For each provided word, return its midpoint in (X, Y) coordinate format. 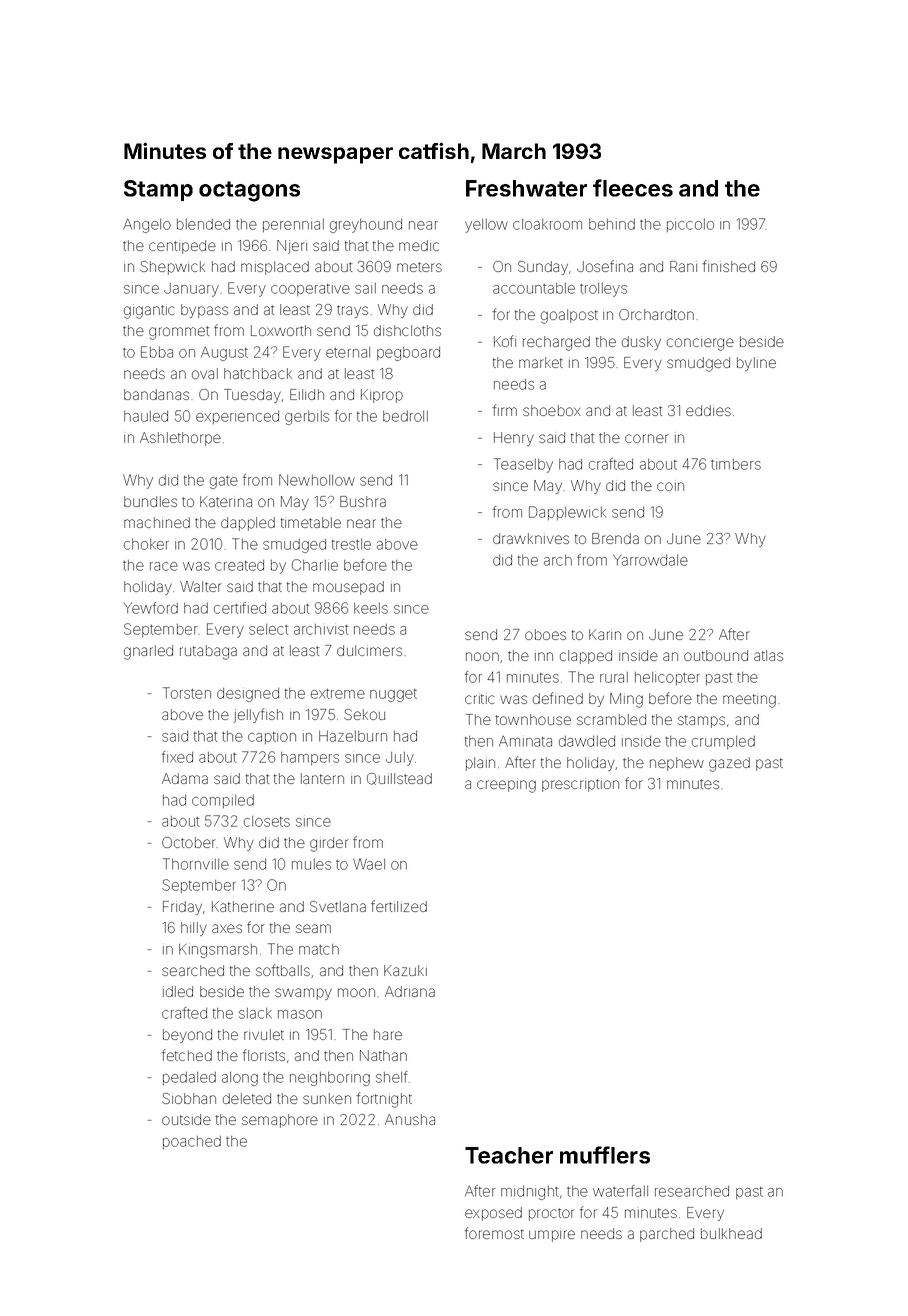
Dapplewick (567, 513)
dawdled (587, 741)
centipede (182, 247)
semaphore (280, 1121)
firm (505, 410)
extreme (338, 694)
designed (248, 695)
